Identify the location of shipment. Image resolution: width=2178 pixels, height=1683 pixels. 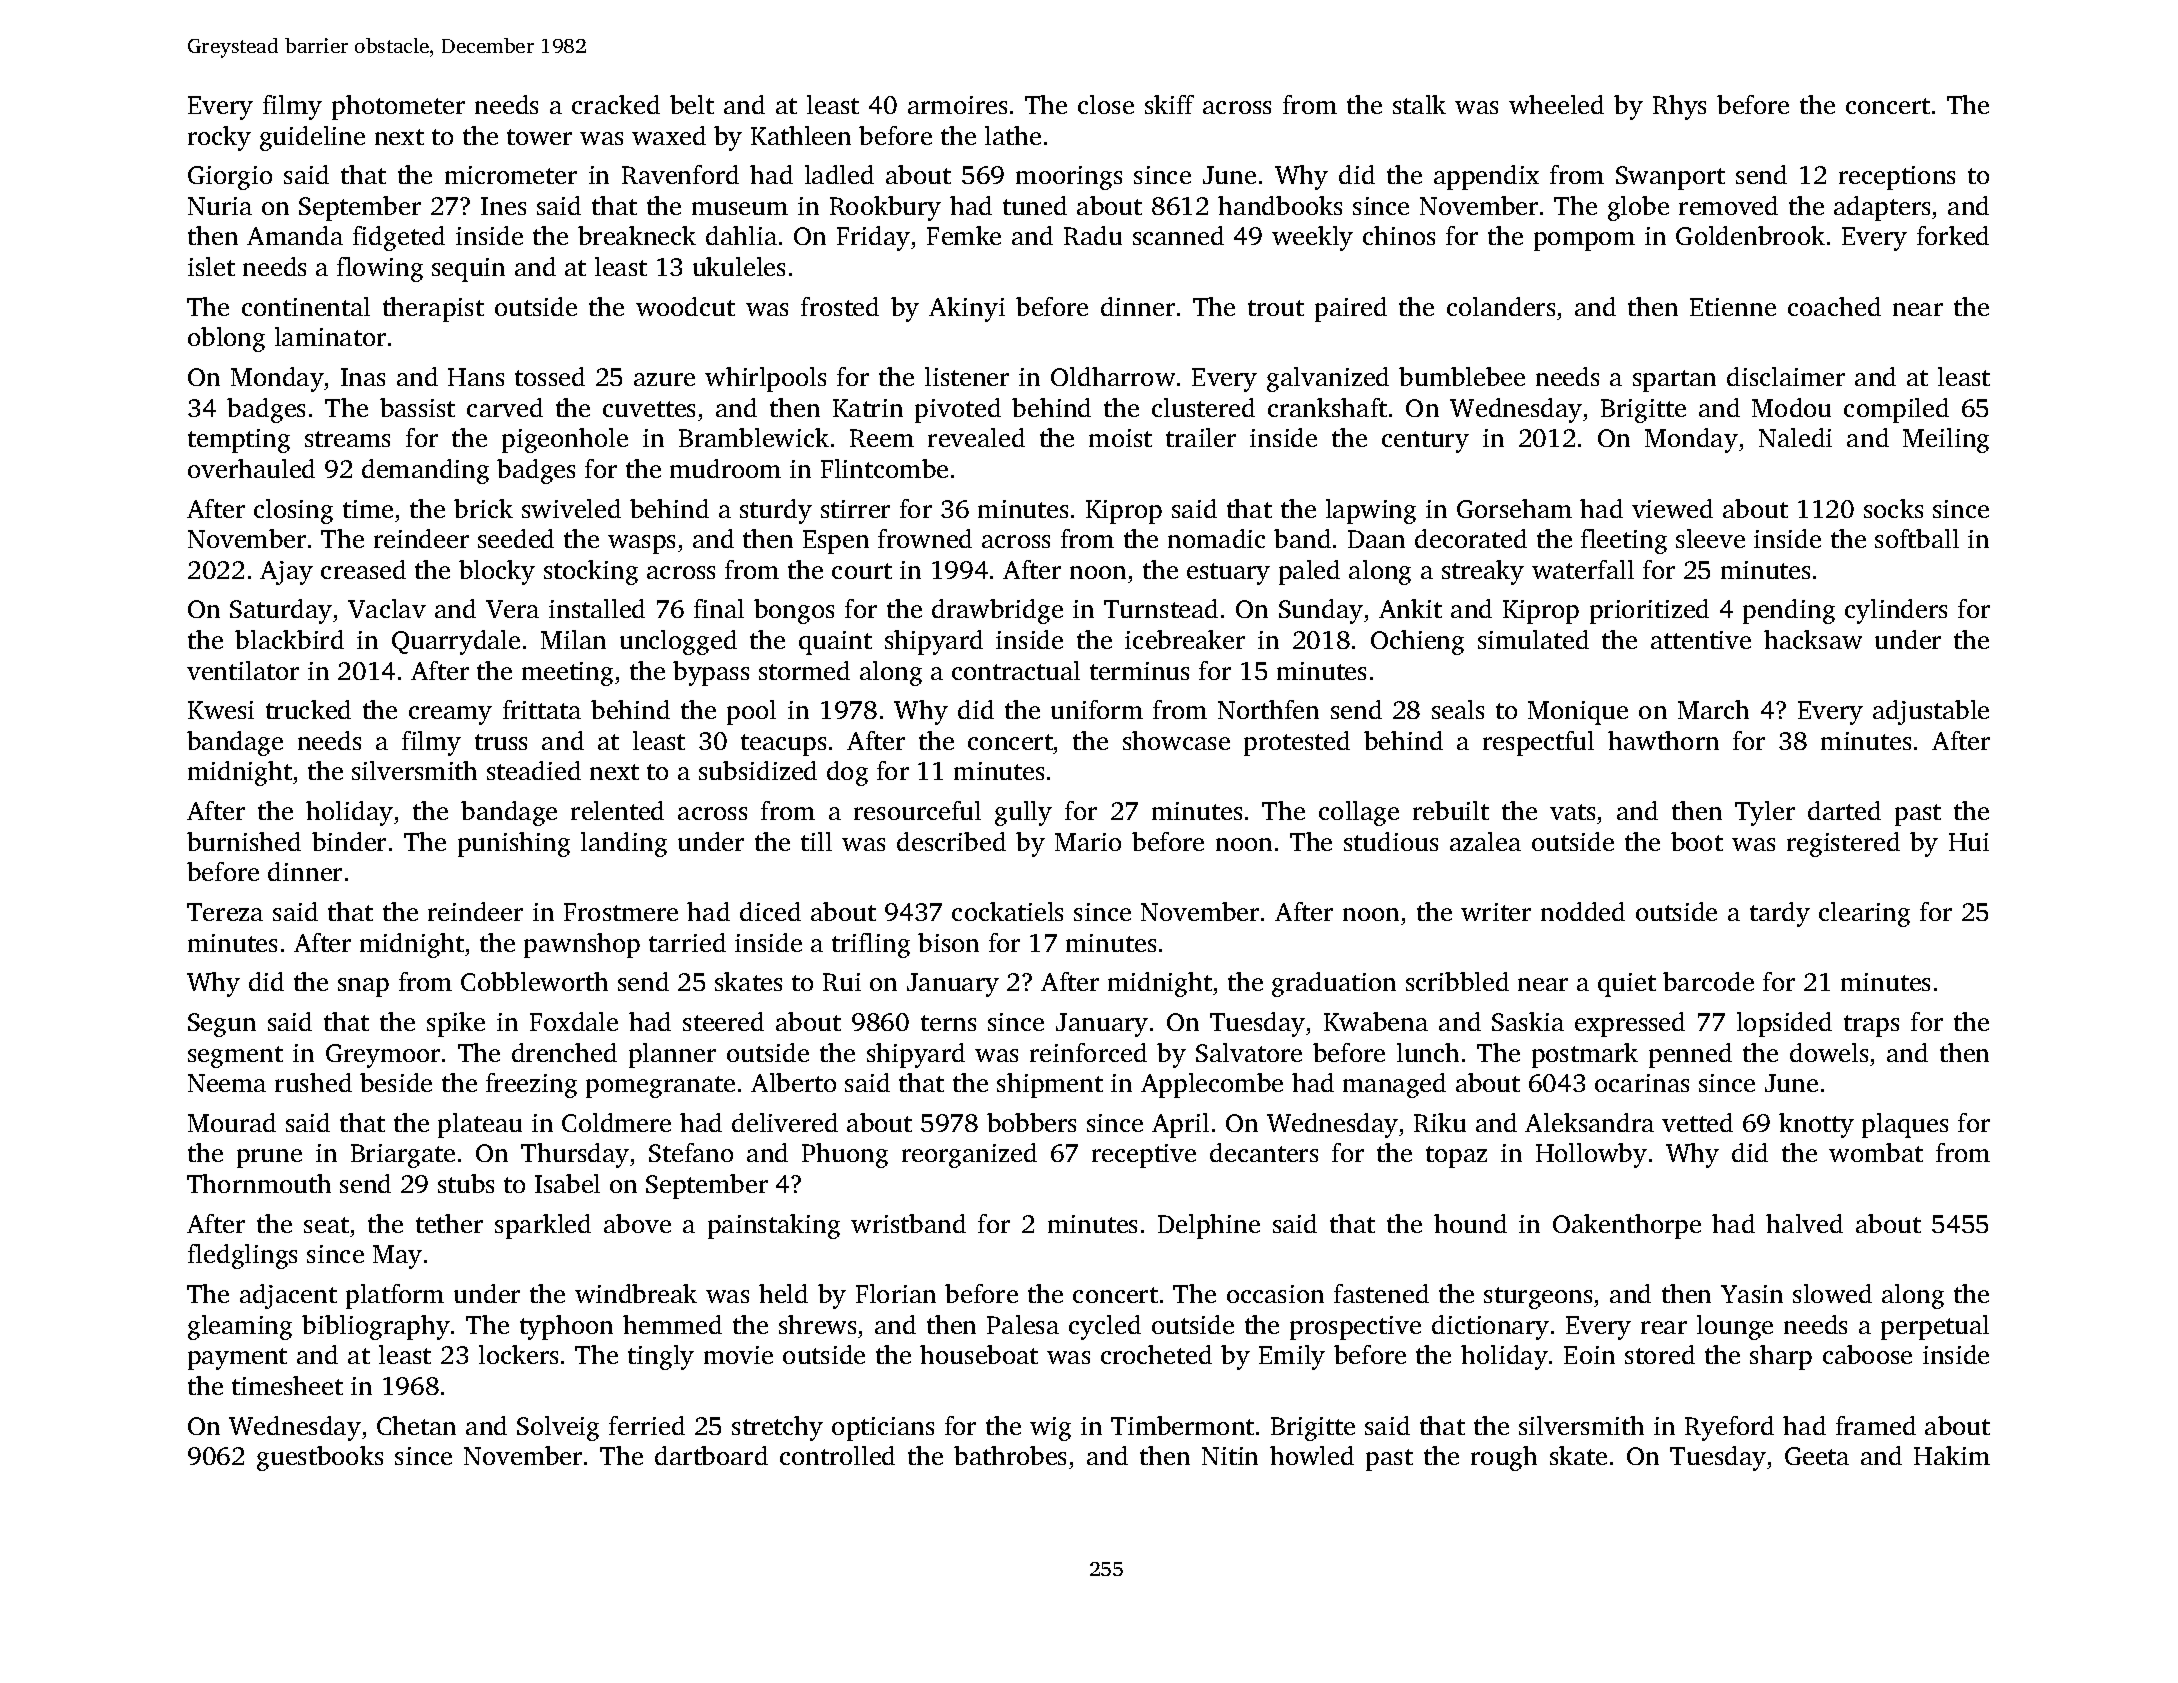
(1050, 1085).
